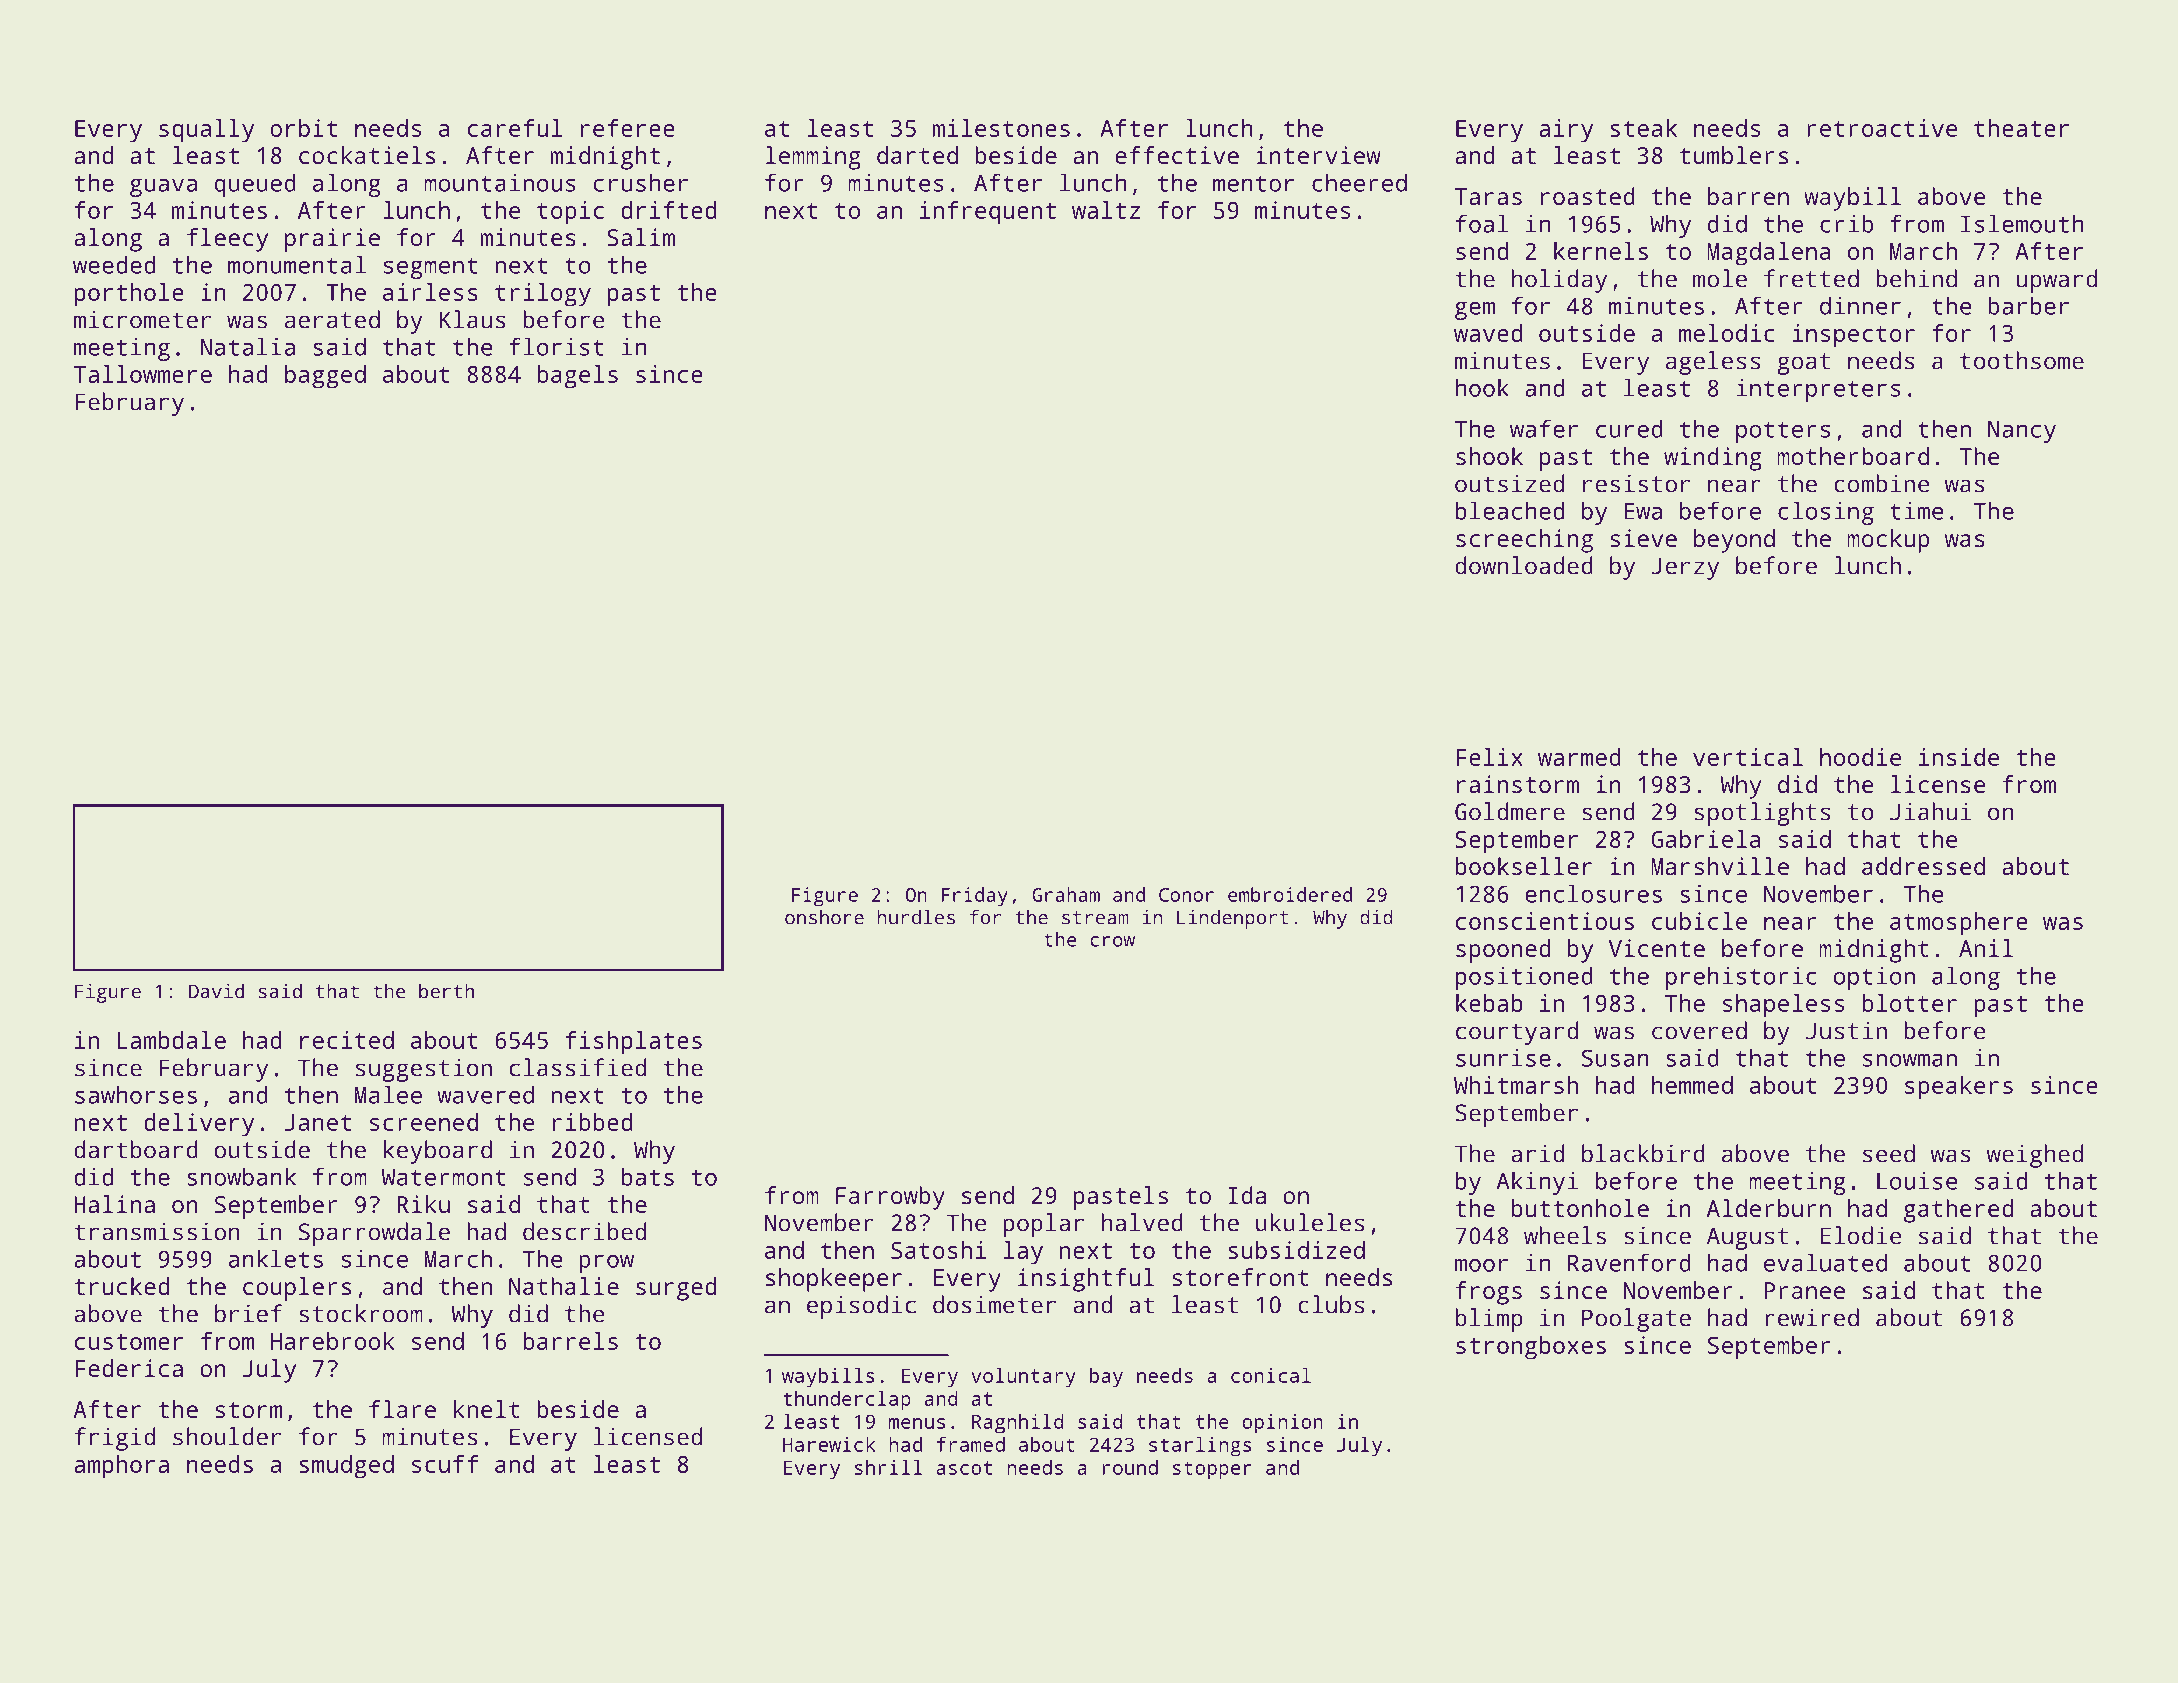 The image size is (2178, 1683). I want to click on berth, so click(446, 991).
